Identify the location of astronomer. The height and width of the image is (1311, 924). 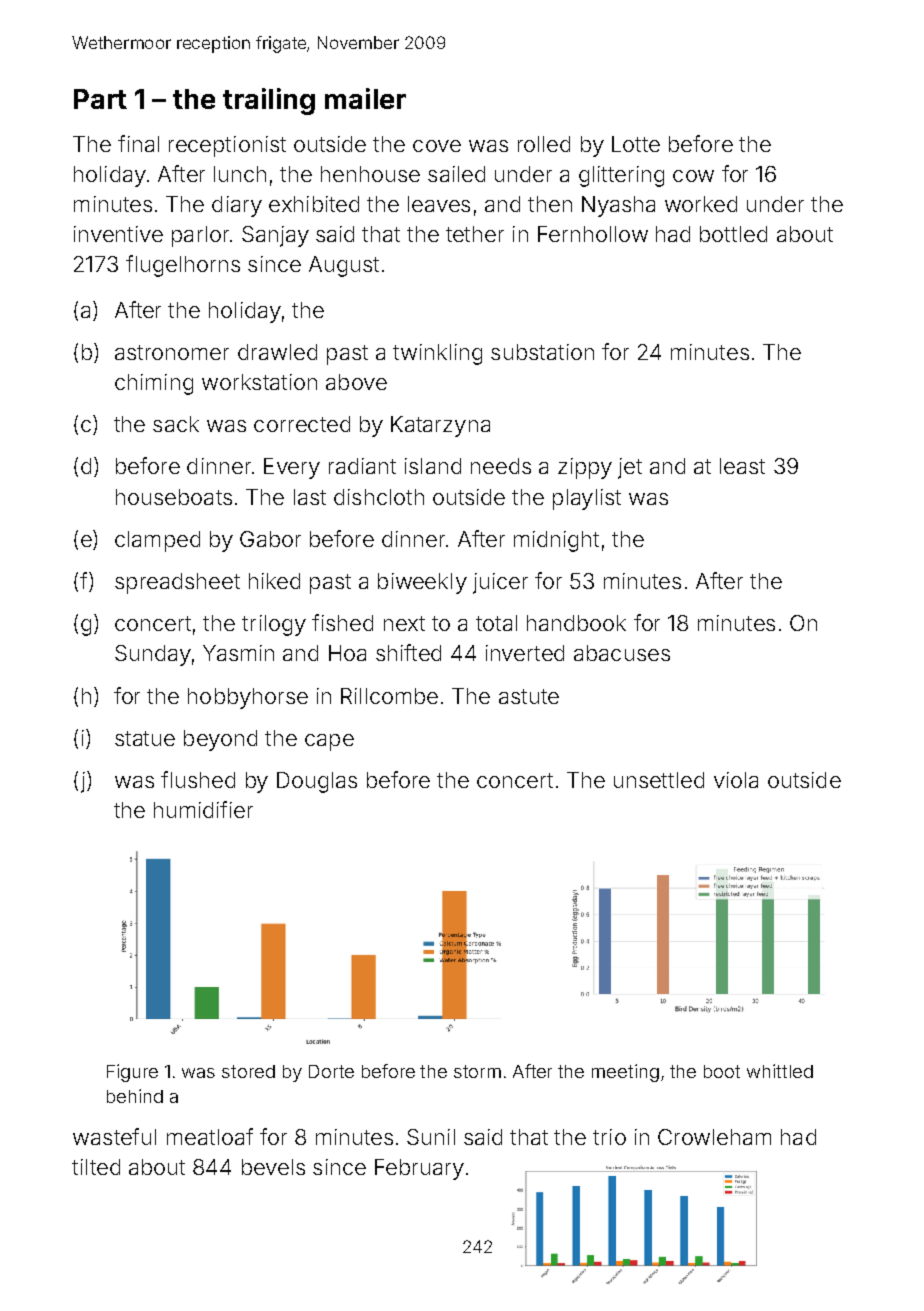
(172, 352).
